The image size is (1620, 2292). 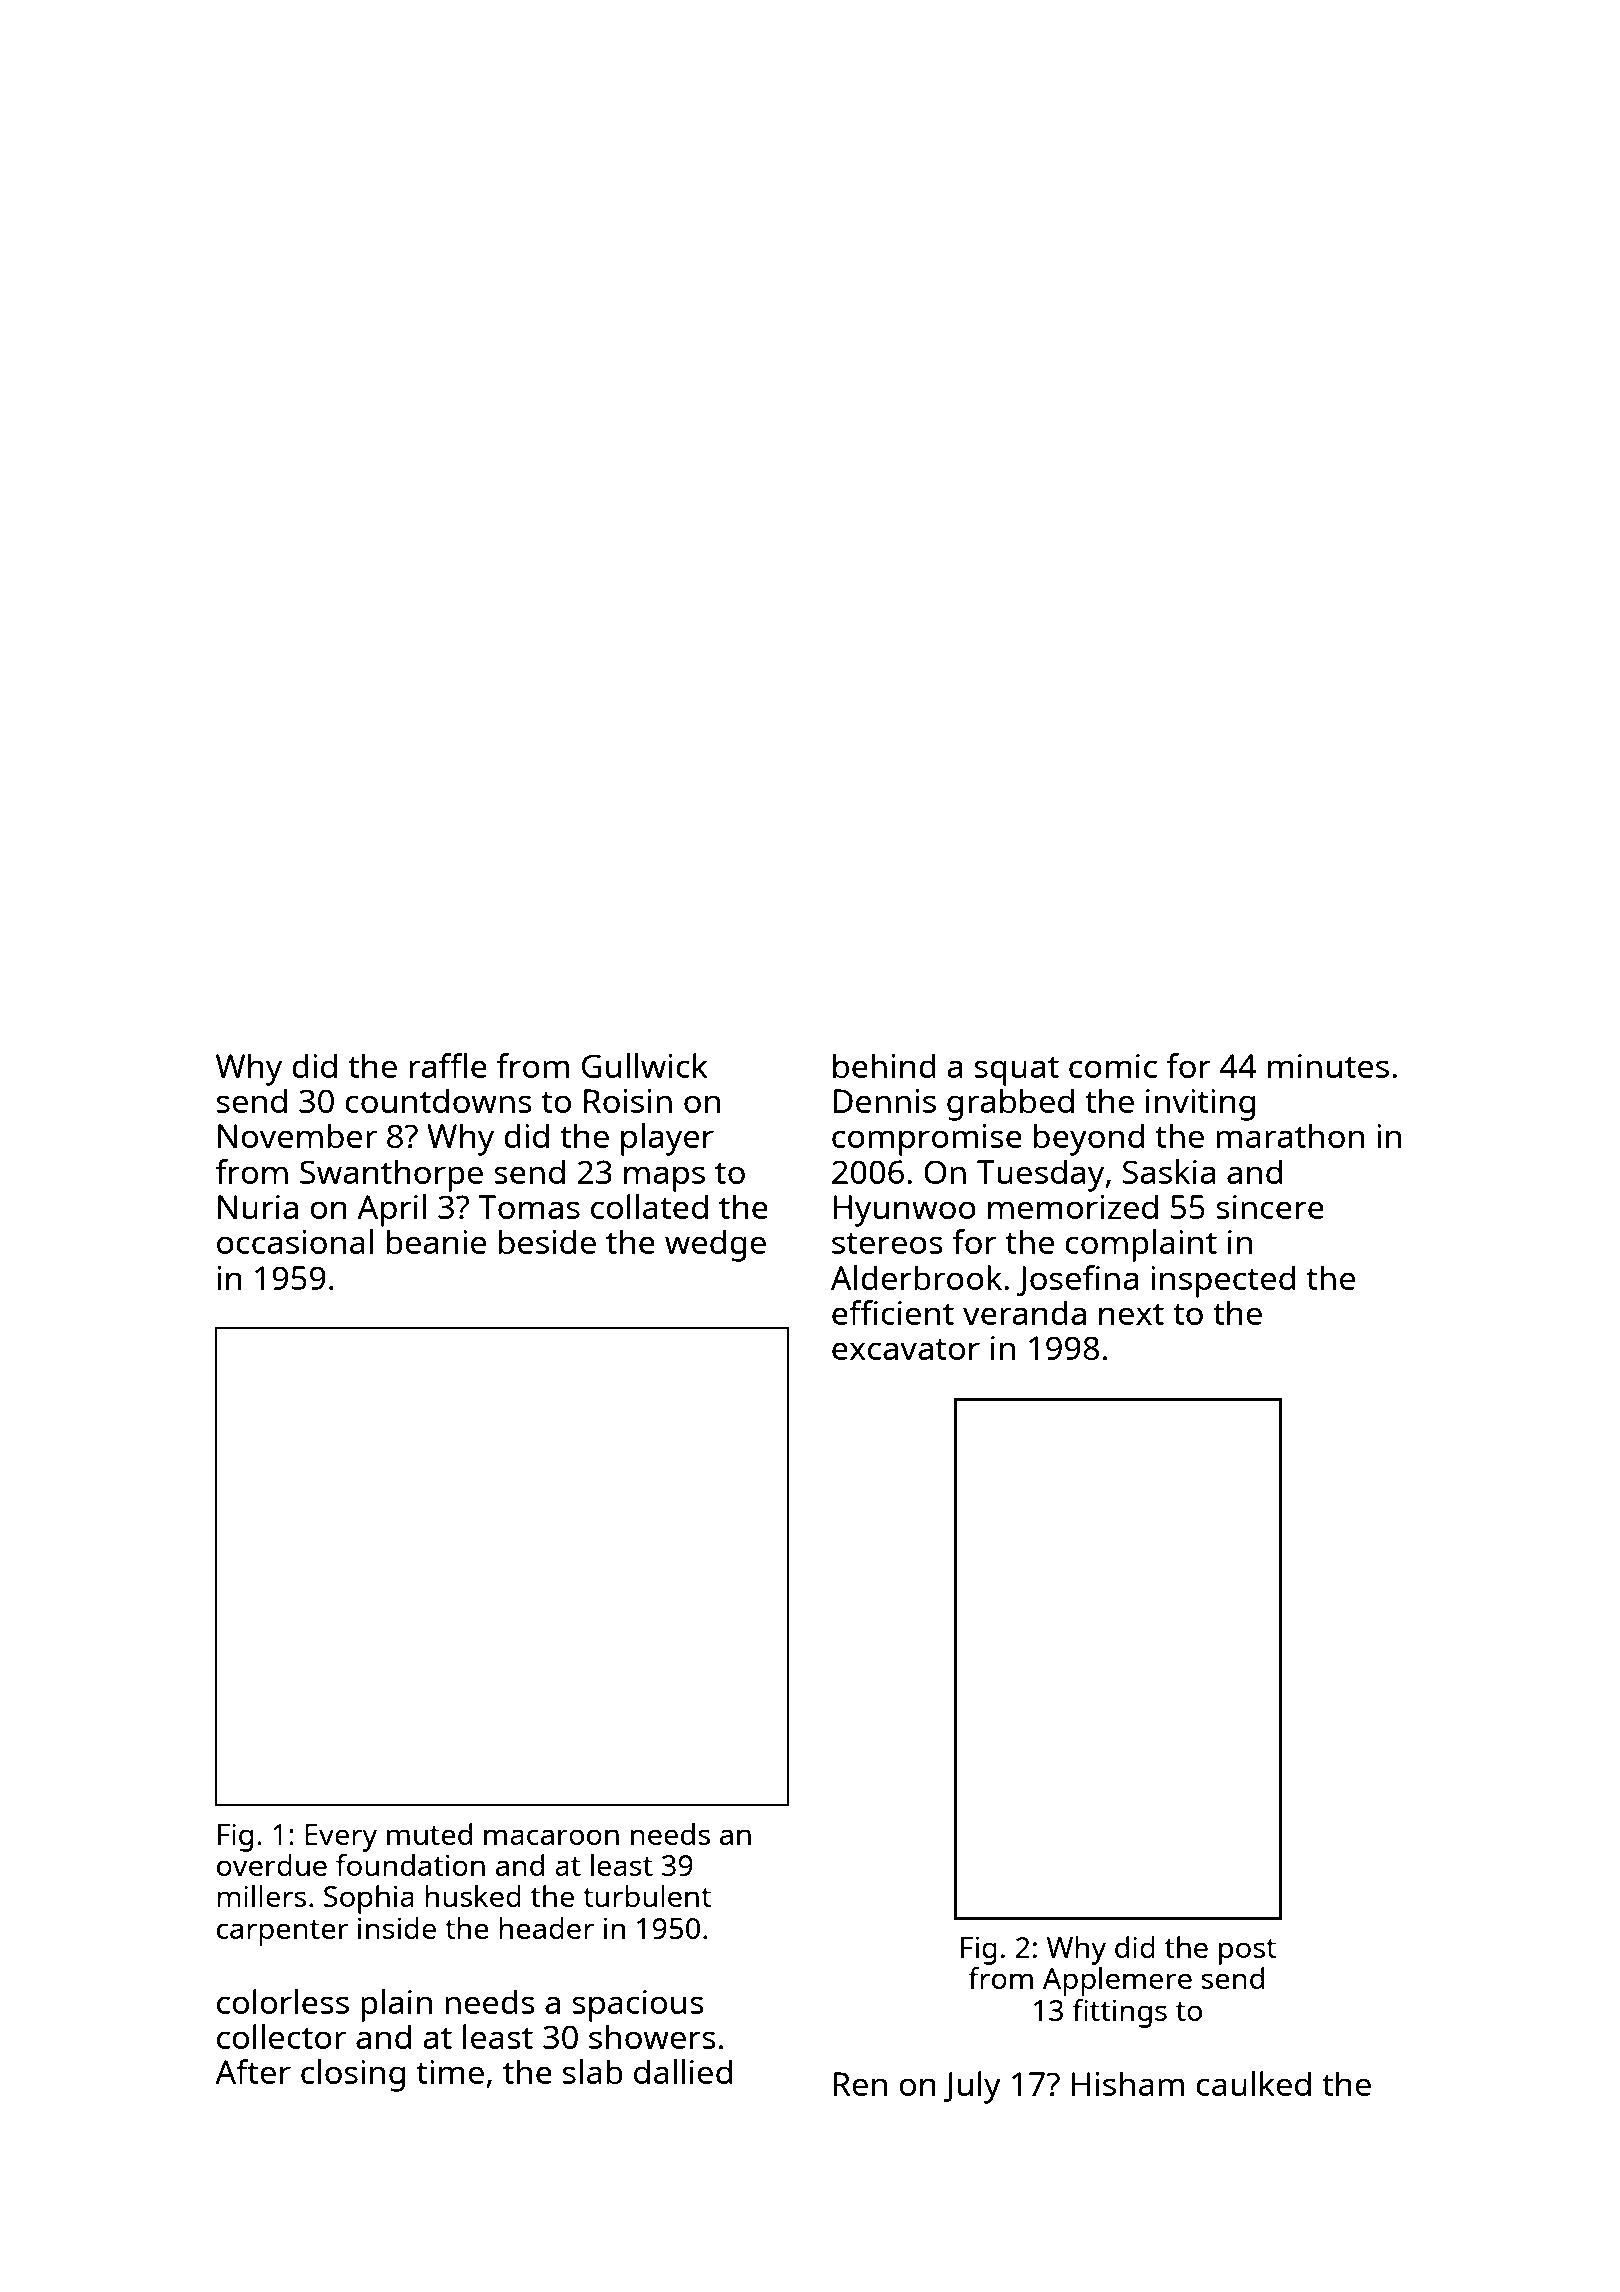 I want to click on macaroon, so click(x=551, y=1837).
